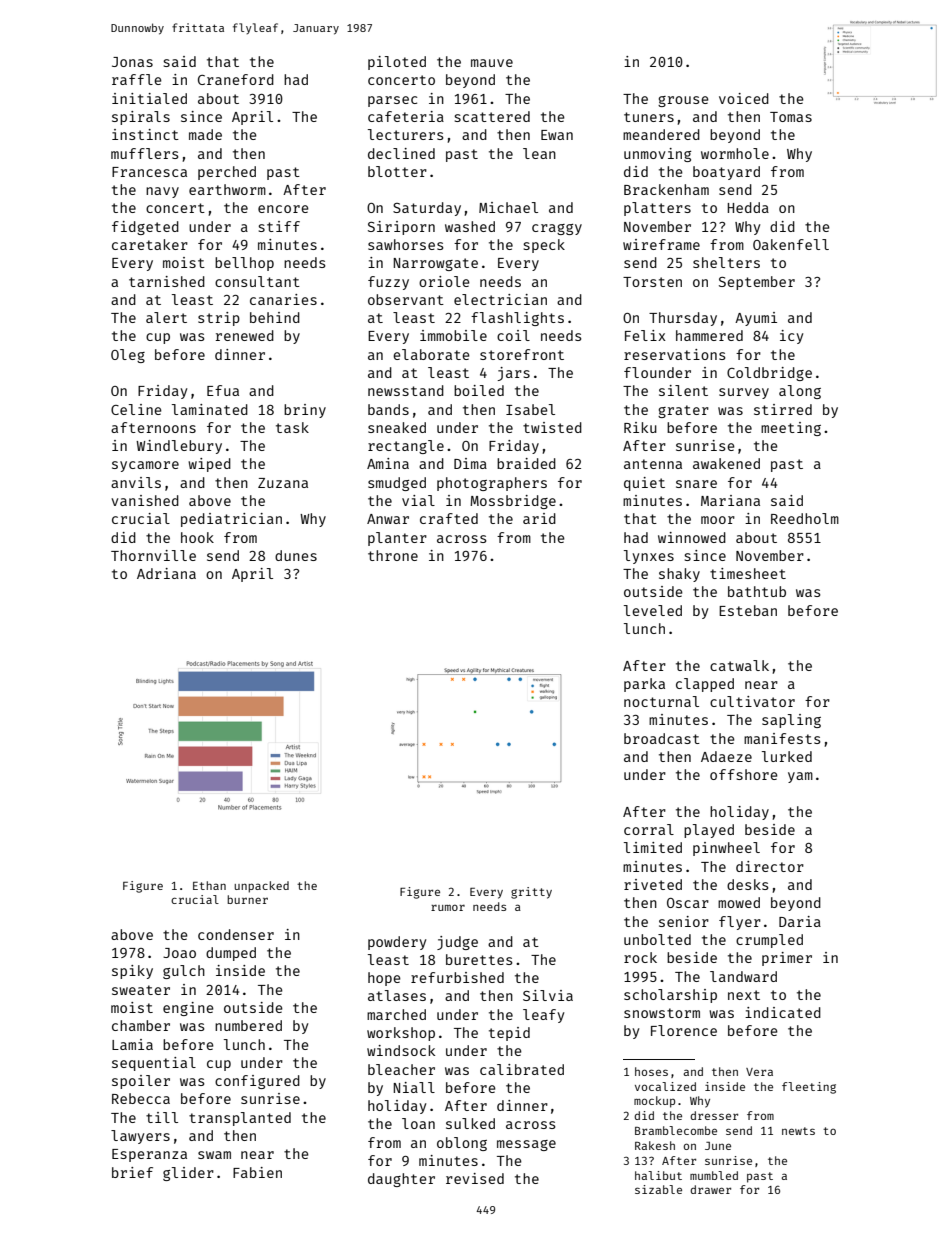  What do you see at coordinates (296, 555) in the screenshot?
I see `dunes` at bounding box center [296, 555].
